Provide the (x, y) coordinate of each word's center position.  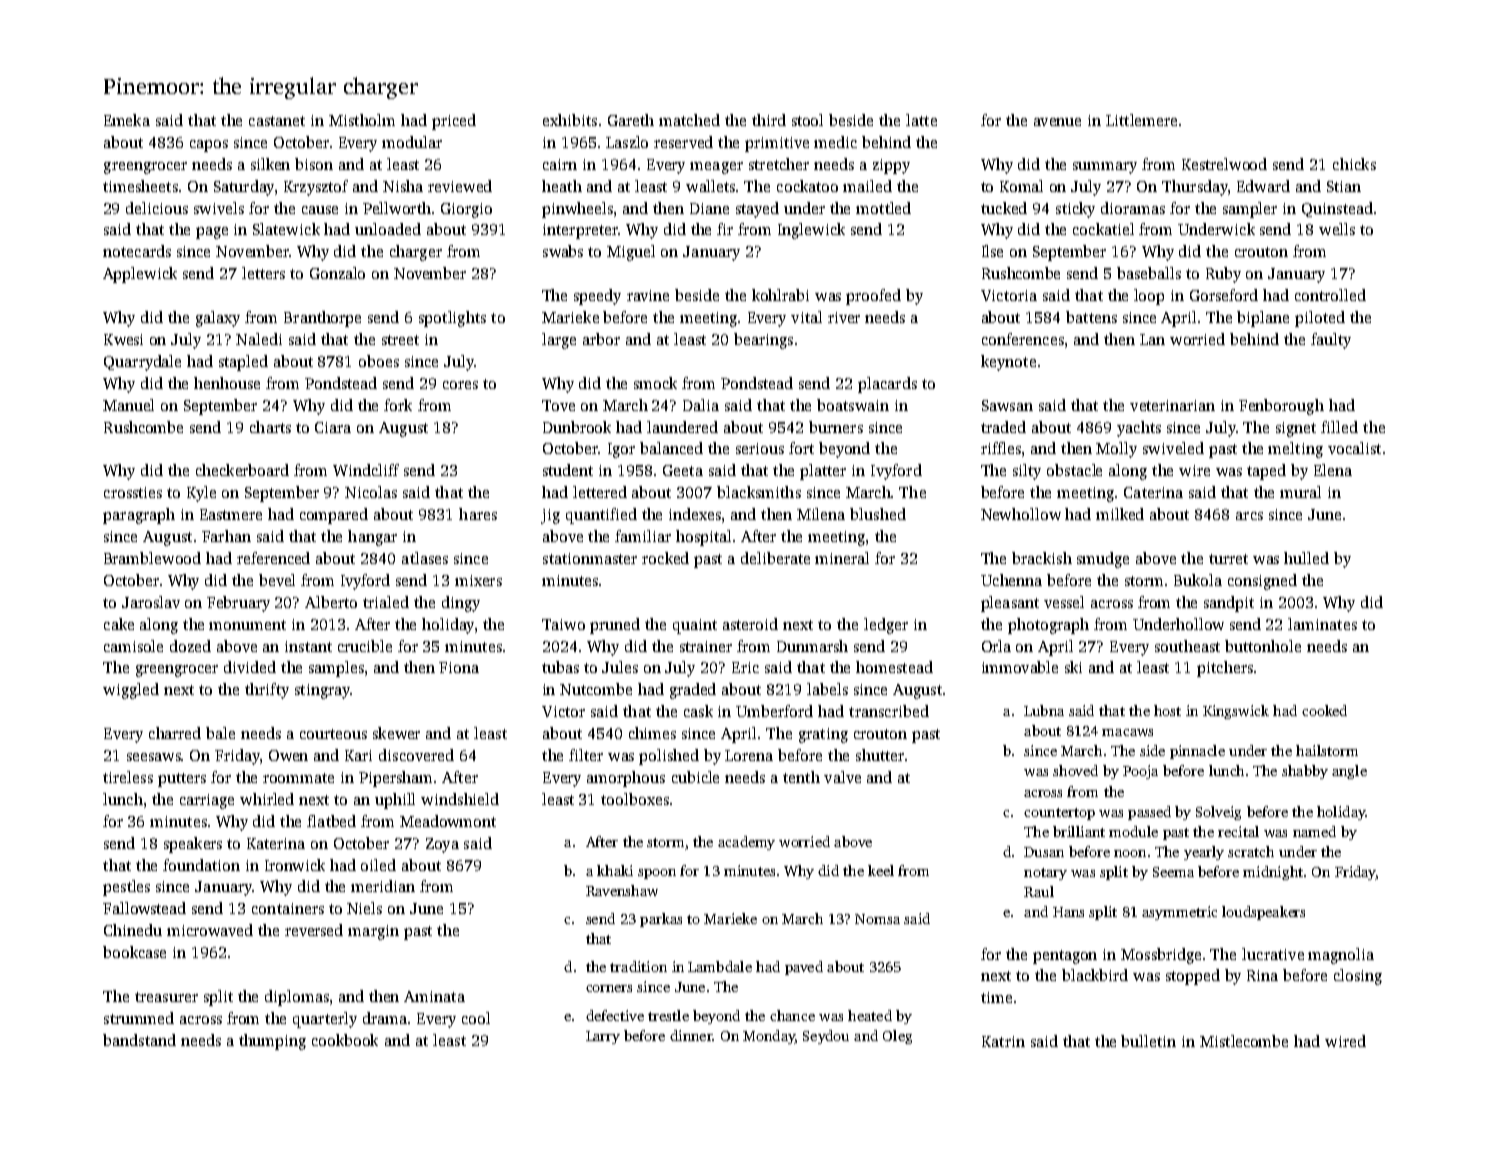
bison (314, 164)
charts (270, 427)
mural (1300, 492)
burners (836, 427)
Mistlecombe (1244, 1041)
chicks (1354, 164)
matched (689, 120)
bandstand (139, 1040)
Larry (603, 1037)
